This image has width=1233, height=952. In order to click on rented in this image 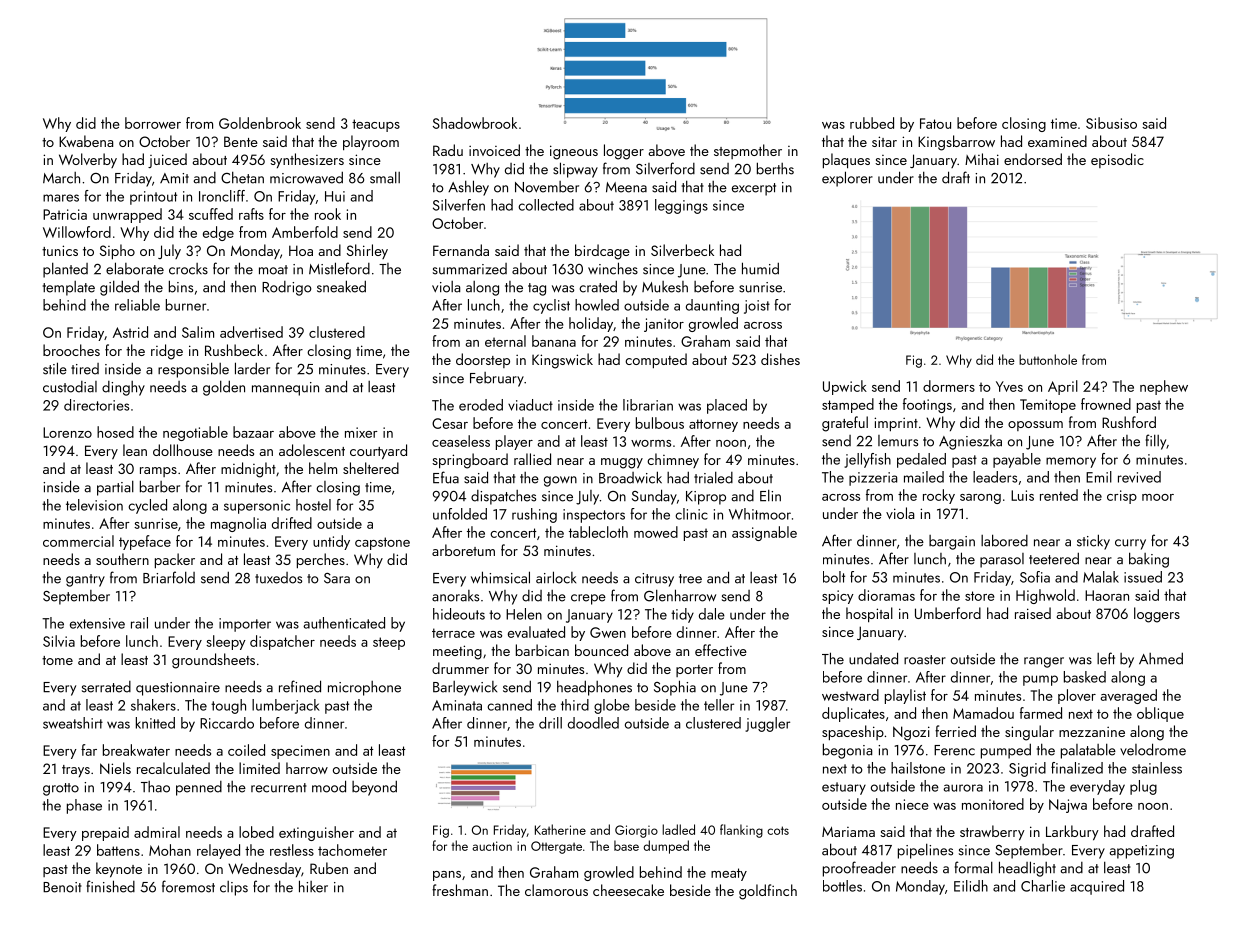, I will do `click(1059, 495)`.
